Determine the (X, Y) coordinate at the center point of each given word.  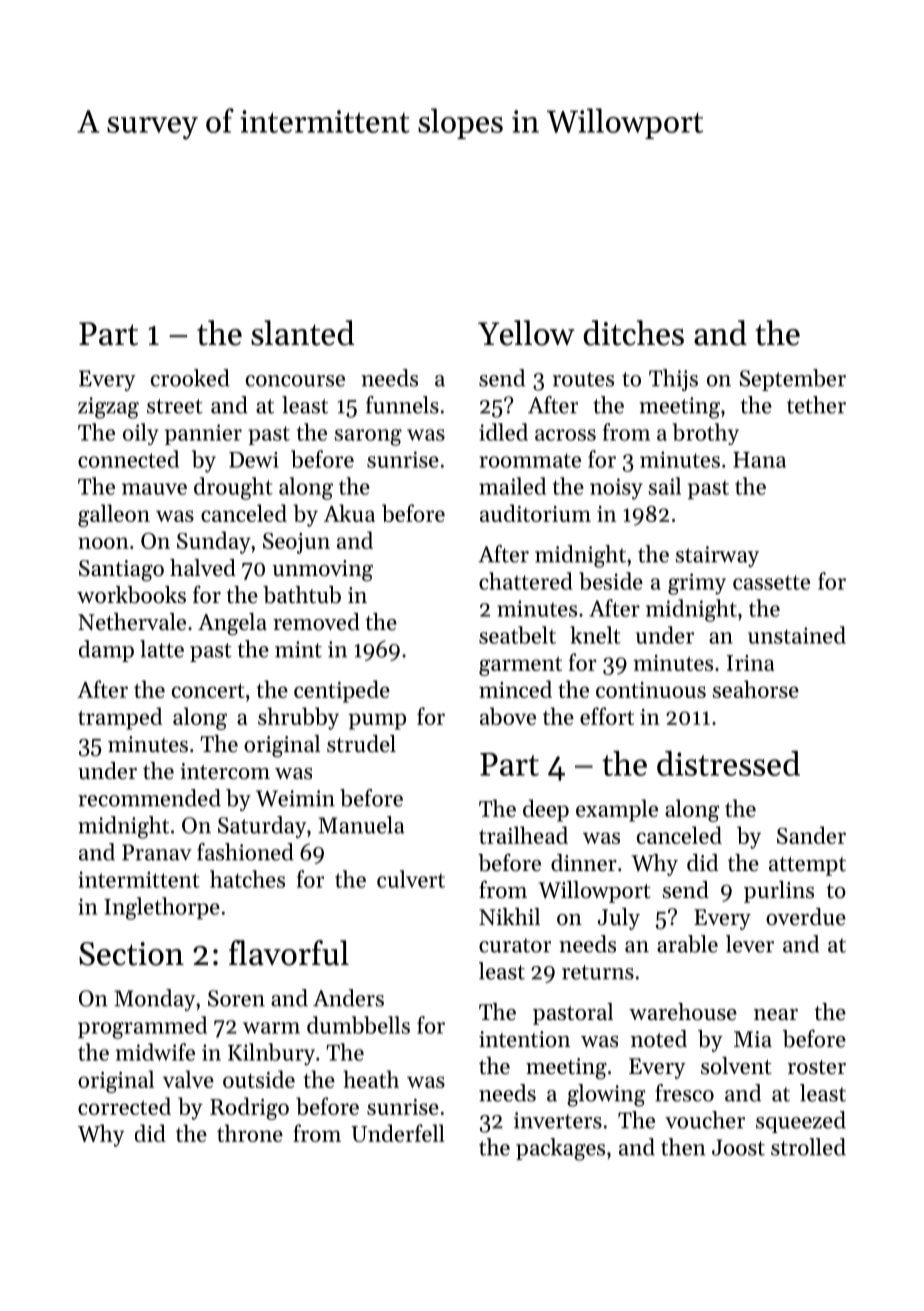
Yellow (526, 333)
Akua (349, 513)
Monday (155, 1000)
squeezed (801, 1122)
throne (250, 1133)
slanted (303, 333)
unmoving (322, 571)
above (508, 716)
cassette (771, 582)
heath (371, 1079)
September (792, 380)
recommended (149, 798)
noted (659, 1039)
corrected (124, 1106)
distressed (728, 763)
